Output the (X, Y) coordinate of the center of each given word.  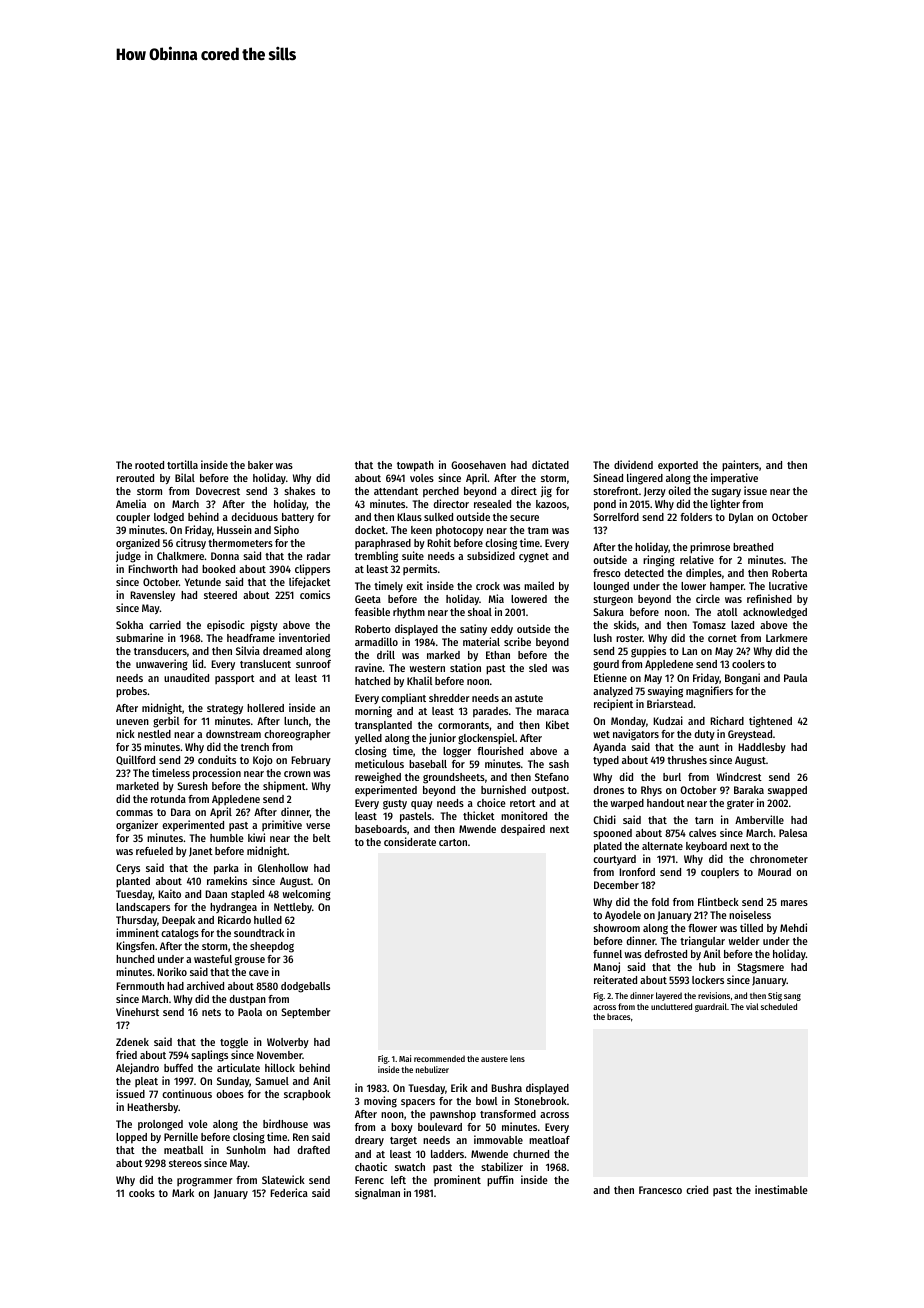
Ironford (637, 872)
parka (226, 869)
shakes (299, 491)
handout (666, 803)
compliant (403, 699)
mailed (539, 585)
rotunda (168, 799)
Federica (289, 1192)
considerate (410, 841)
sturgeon (613, 601)
